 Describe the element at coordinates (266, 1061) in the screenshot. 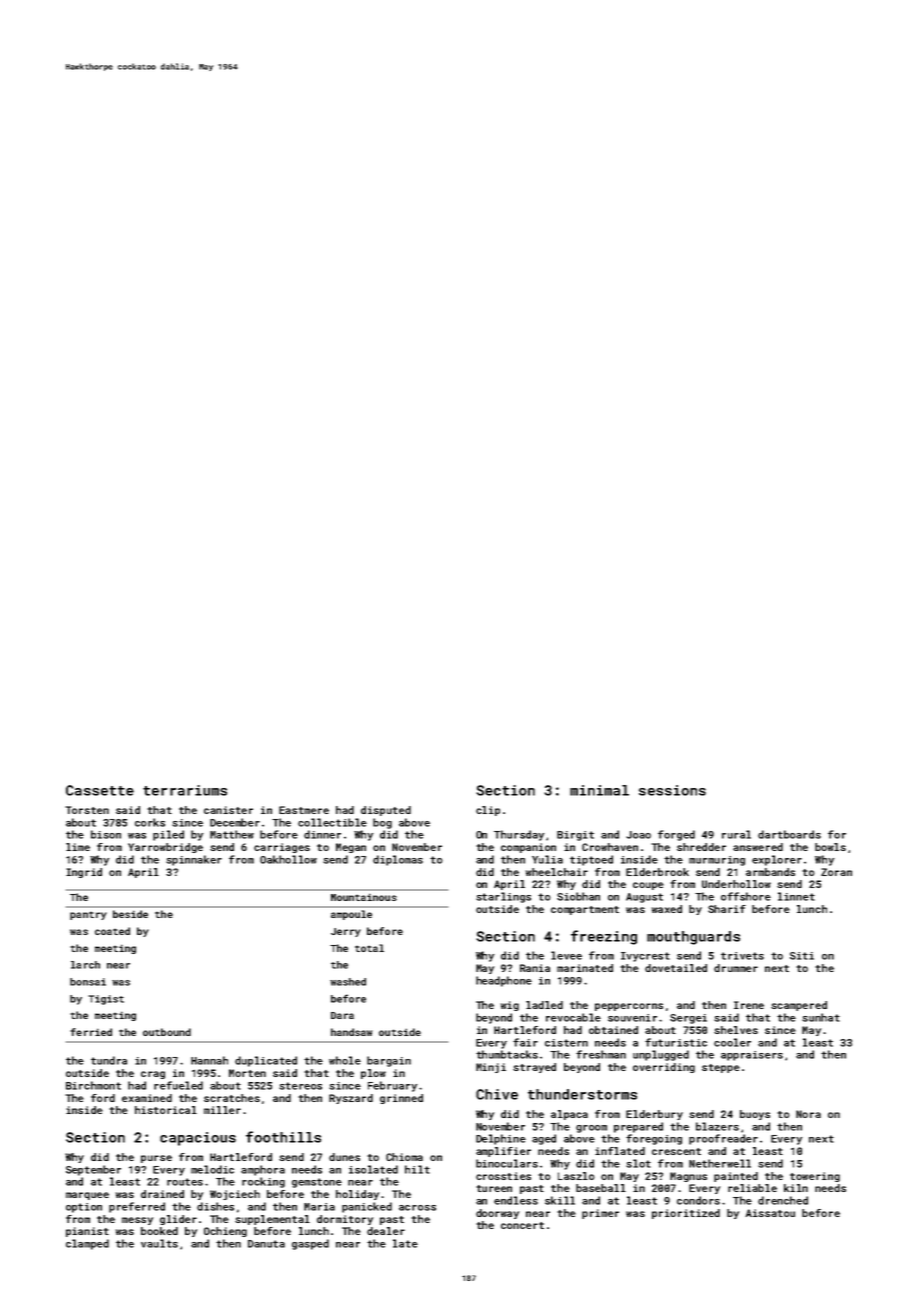

I see `duplicated` at that location.
